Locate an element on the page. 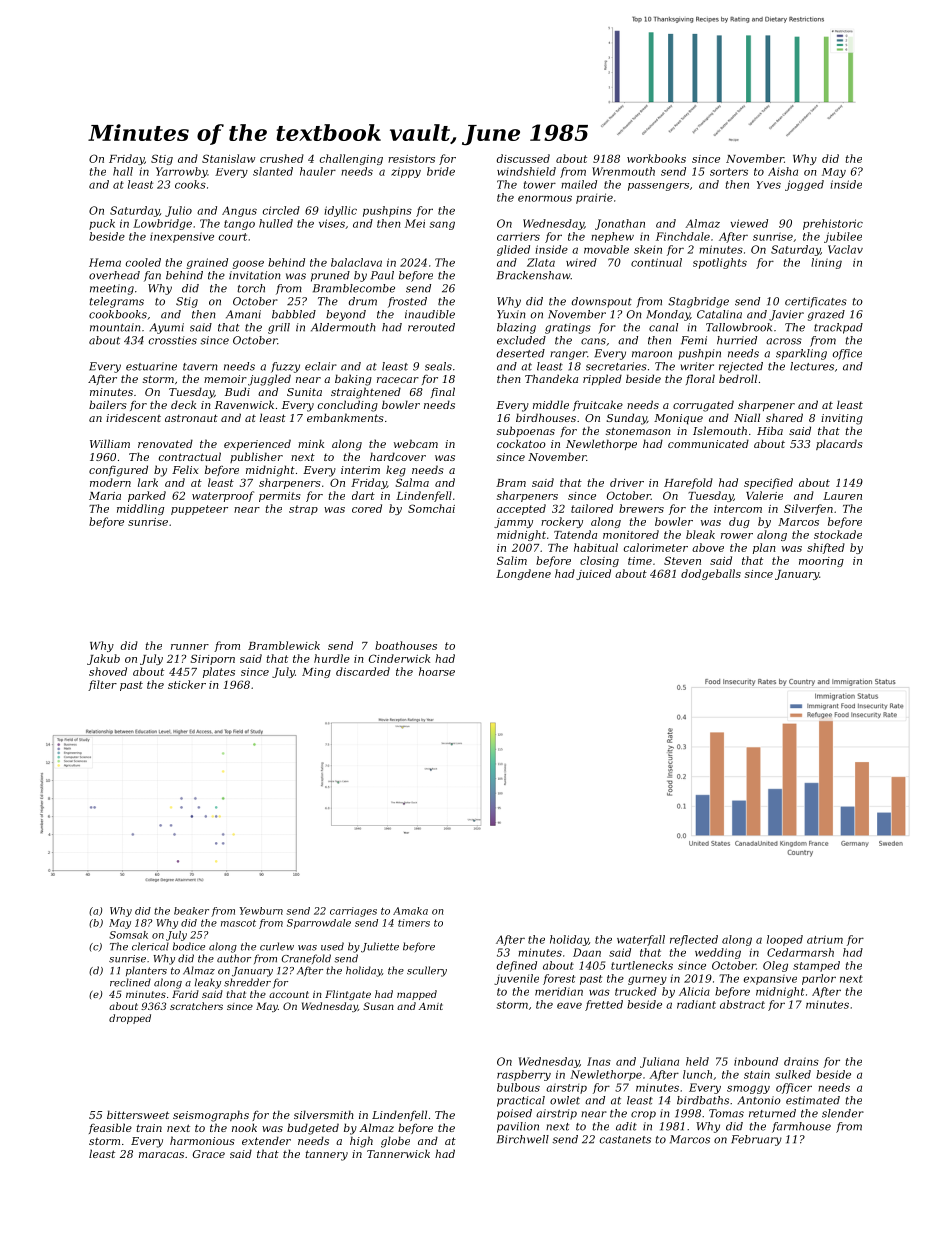  Jakub is located at coordinates (103, 659).
